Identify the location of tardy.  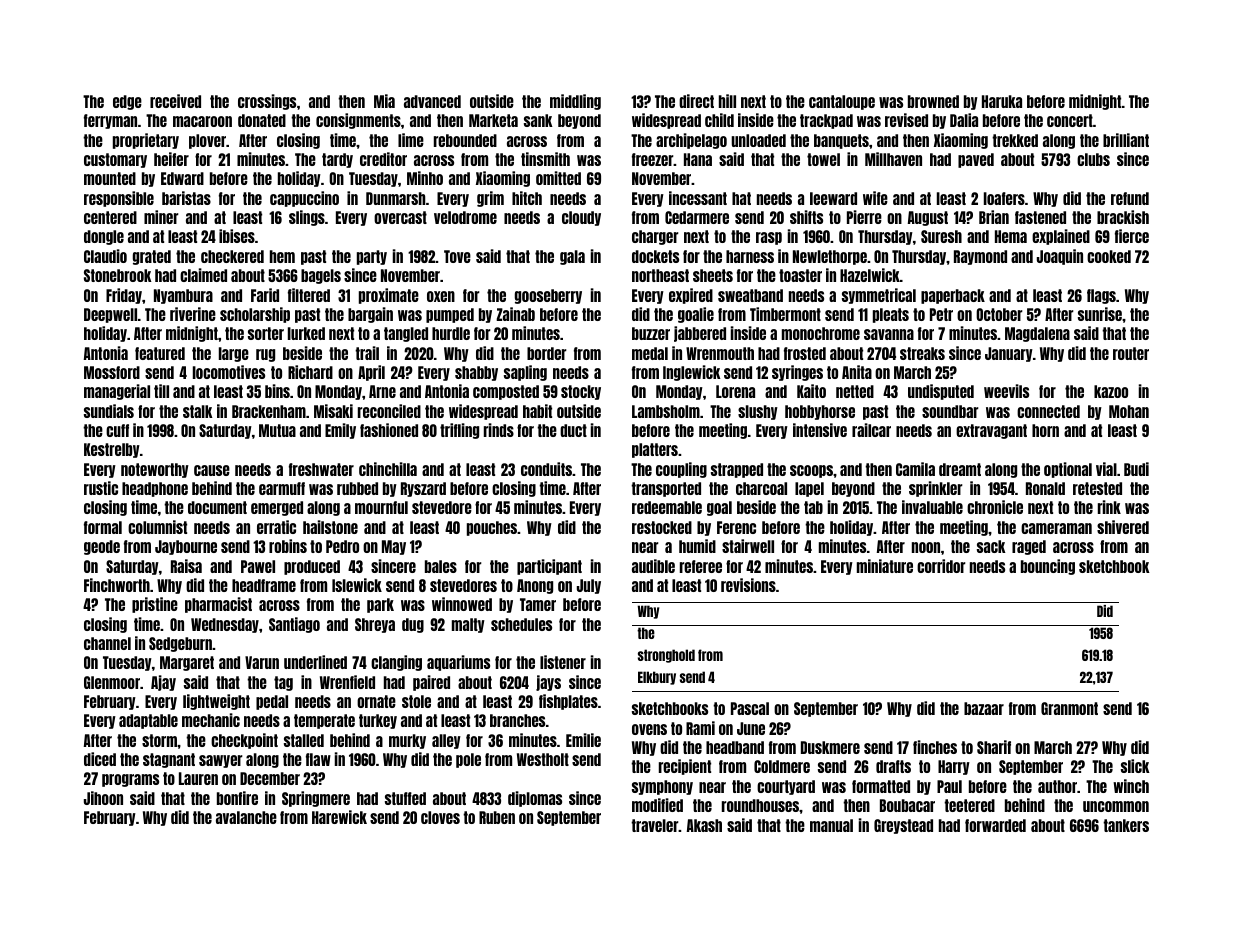
(337, 160).
